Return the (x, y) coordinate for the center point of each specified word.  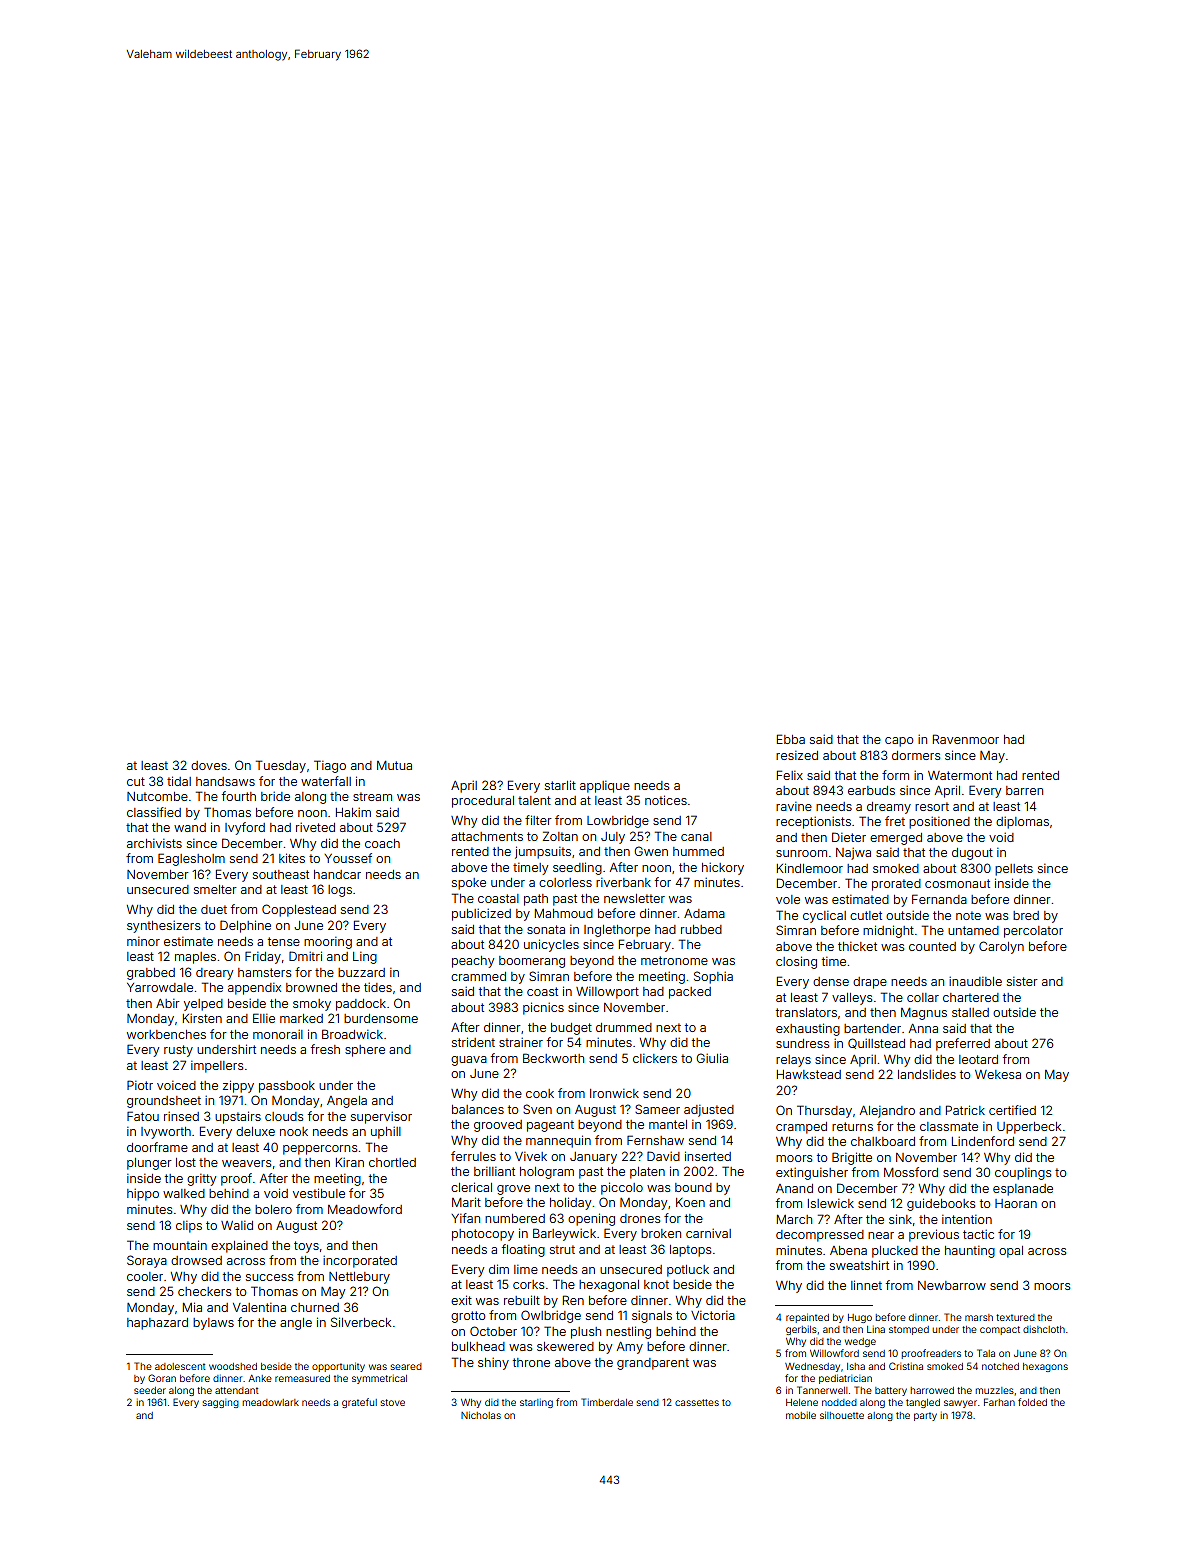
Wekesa (998, 1074)
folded (1032, 1402)
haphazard (157, 1324)
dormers (916, 755)
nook (294, 1131)
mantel (668, 1124)
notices (666, 800)
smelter (215, 889)
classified (154, 812)
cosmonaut (957, 883)
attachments (487, 836)
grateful (359, 1403)
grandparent (653, 1364)
